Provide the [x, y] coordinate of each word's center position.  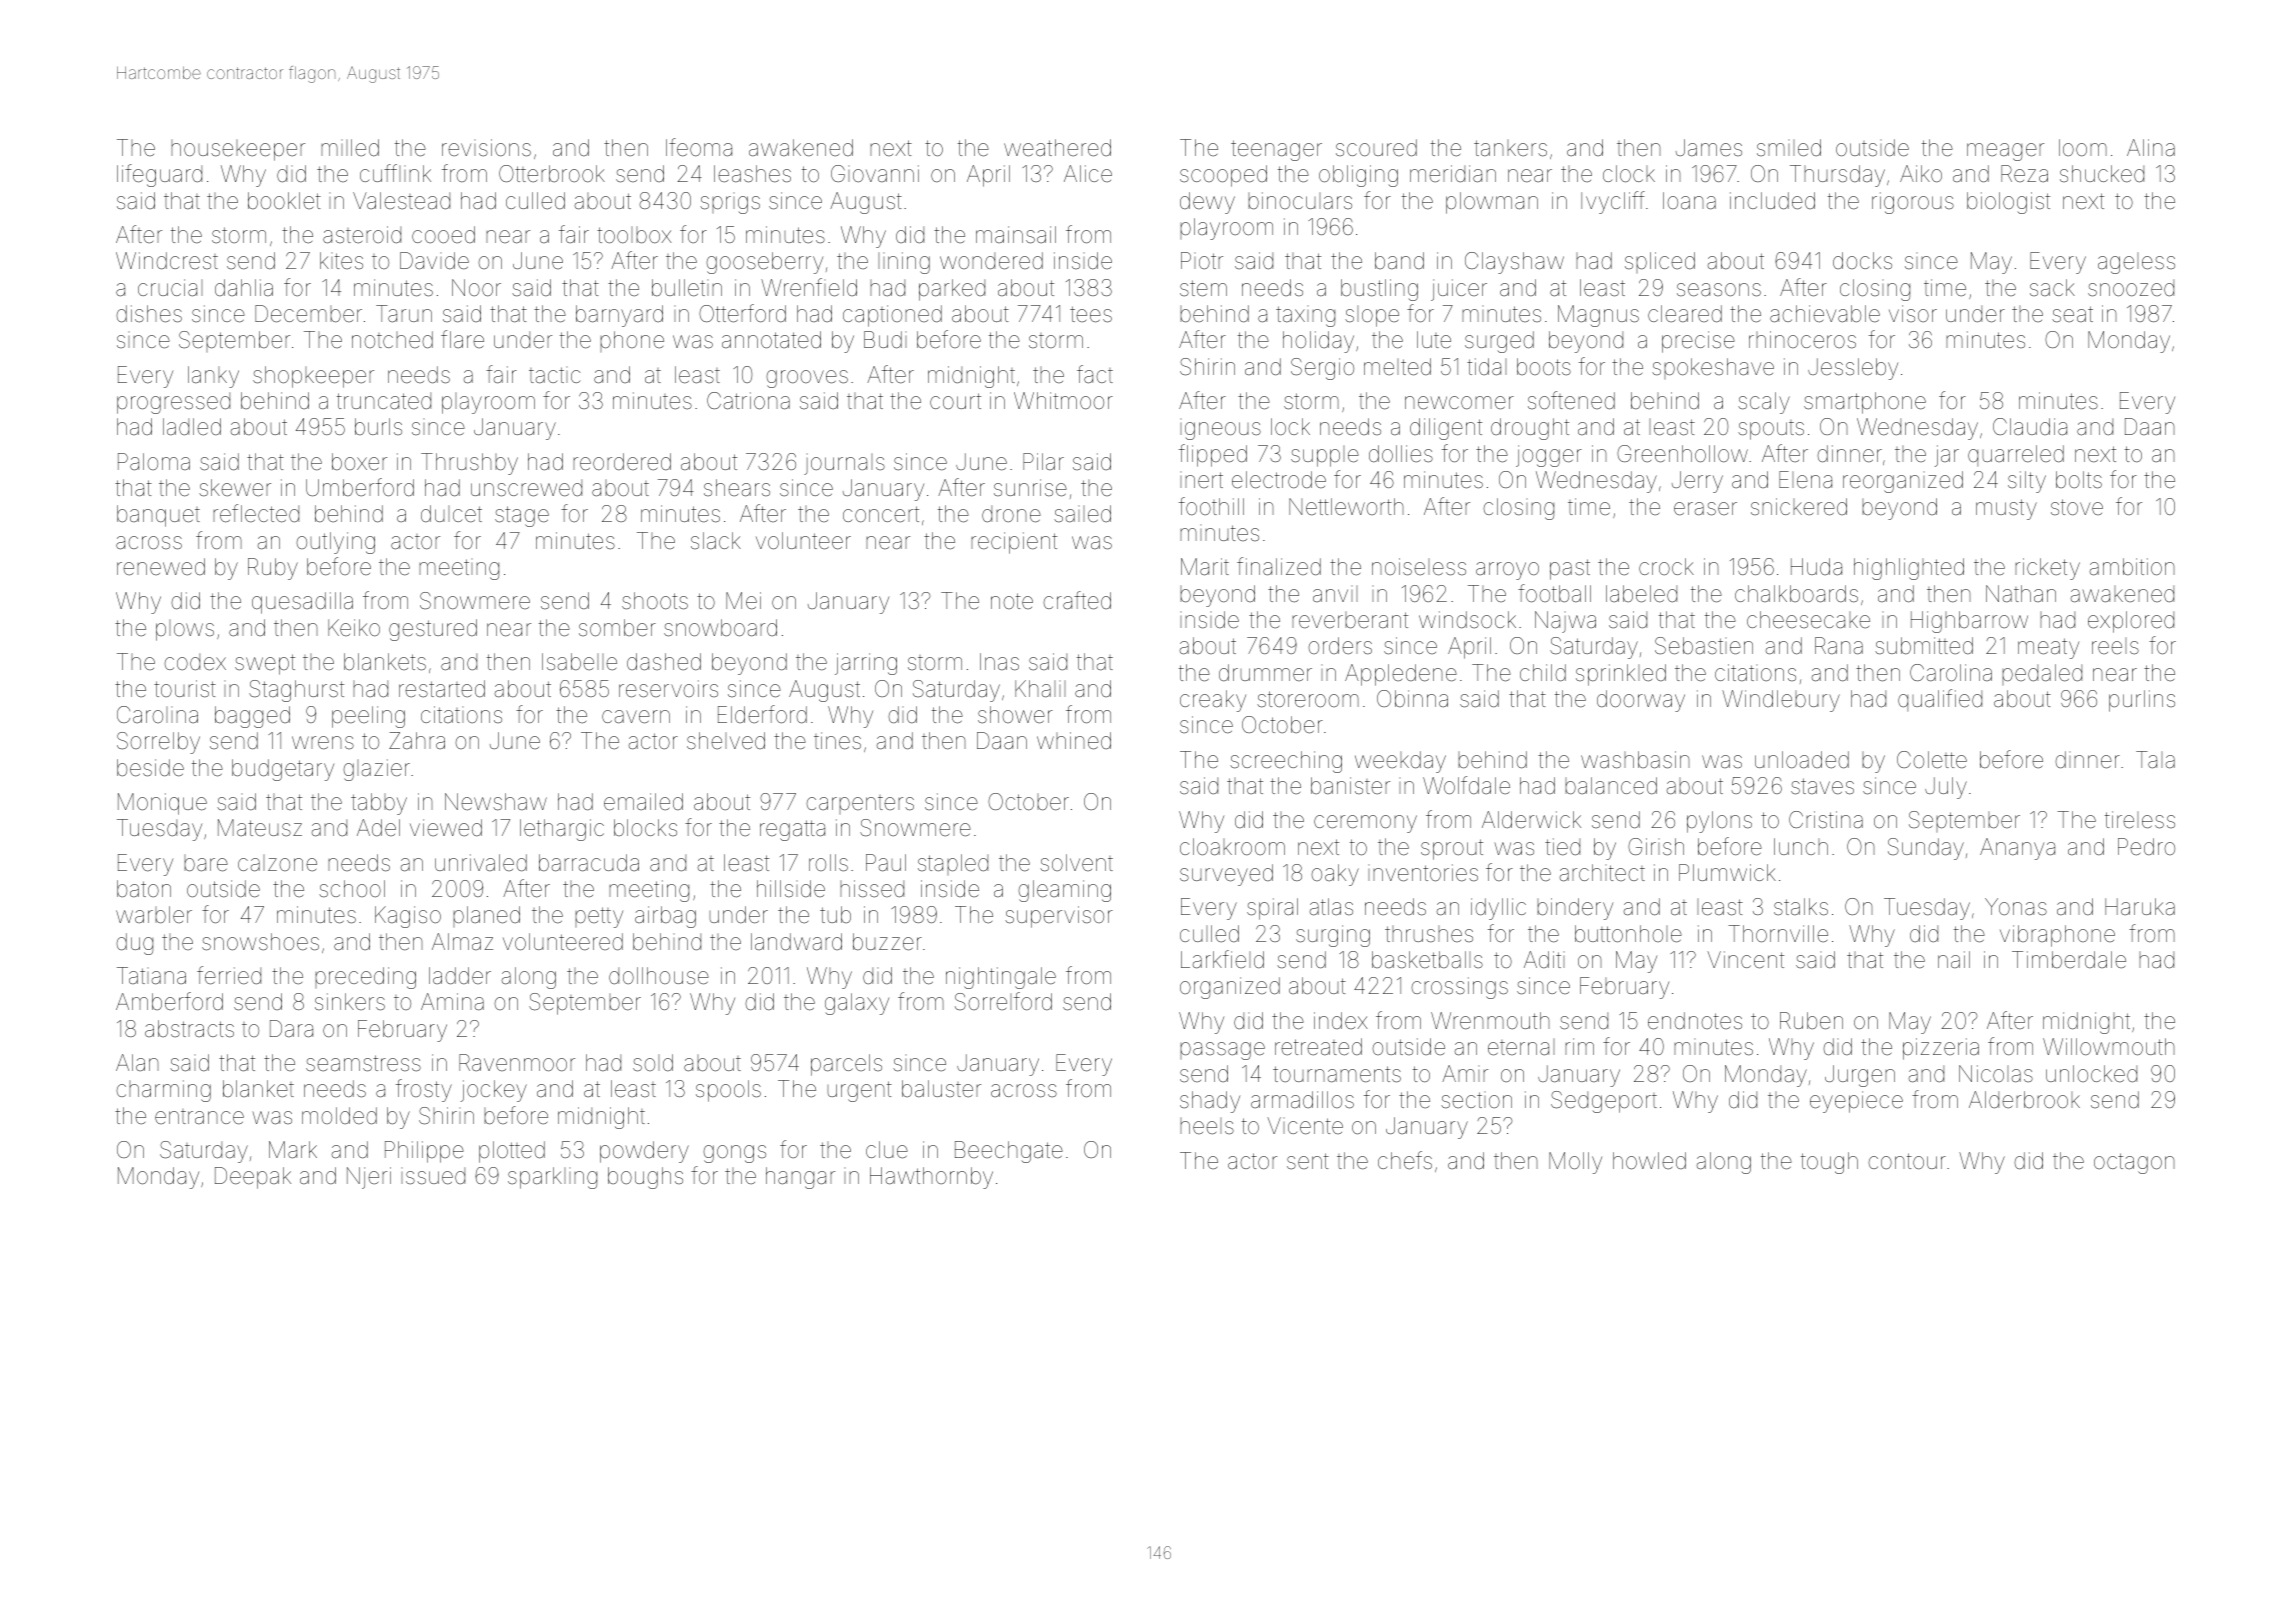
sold [653, 1063]
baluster [941, 1089]
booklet [284, 201]
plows [185, 630]
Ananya [2017, 849]
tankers [1510, 148]
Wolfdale [1466, 785]
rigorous [1913, 203]
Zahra [417, 740]
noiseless [1419, 567]
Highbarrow [1969, 622]
